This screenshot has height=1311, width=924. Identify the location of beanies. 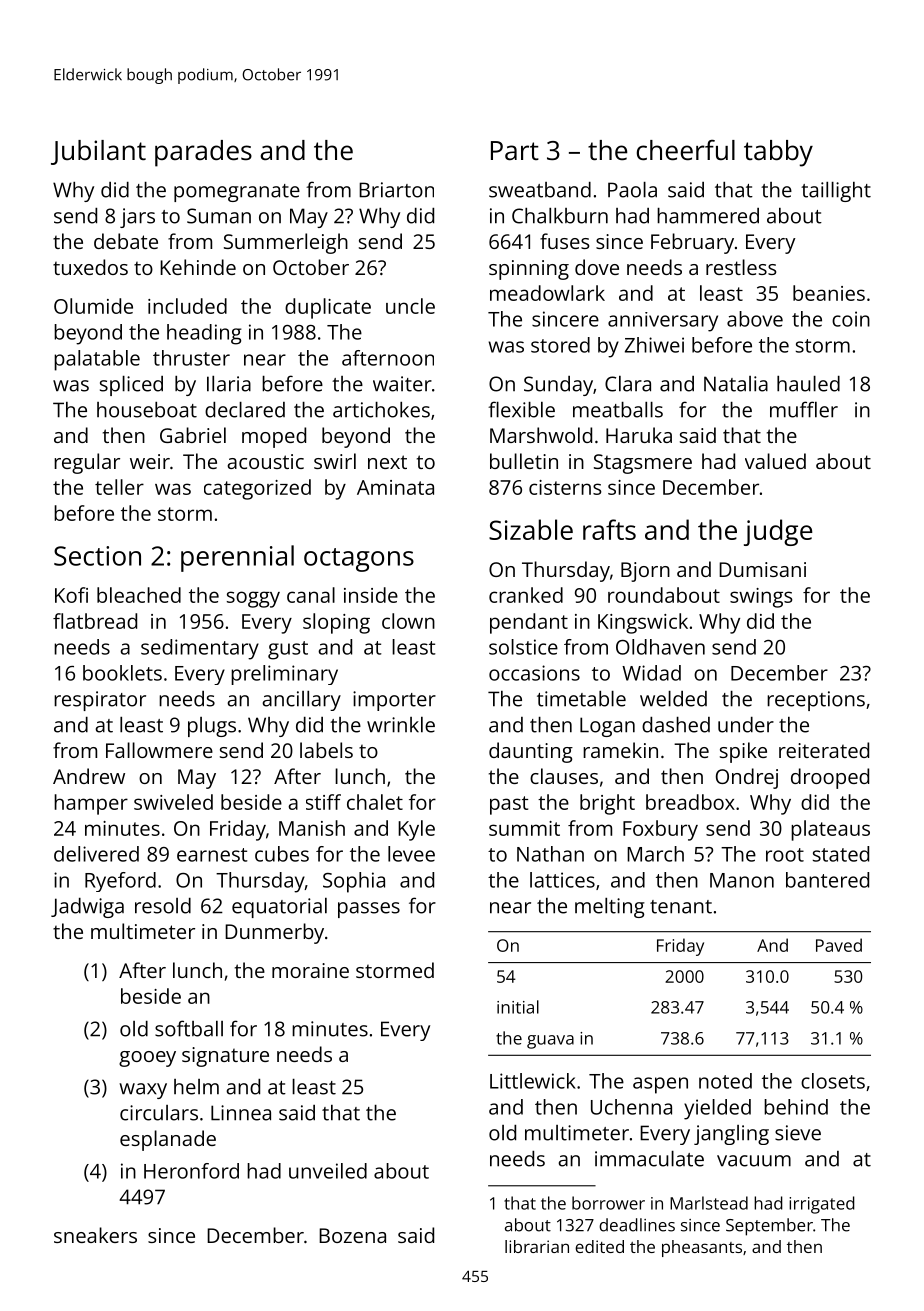
(829, 293).
